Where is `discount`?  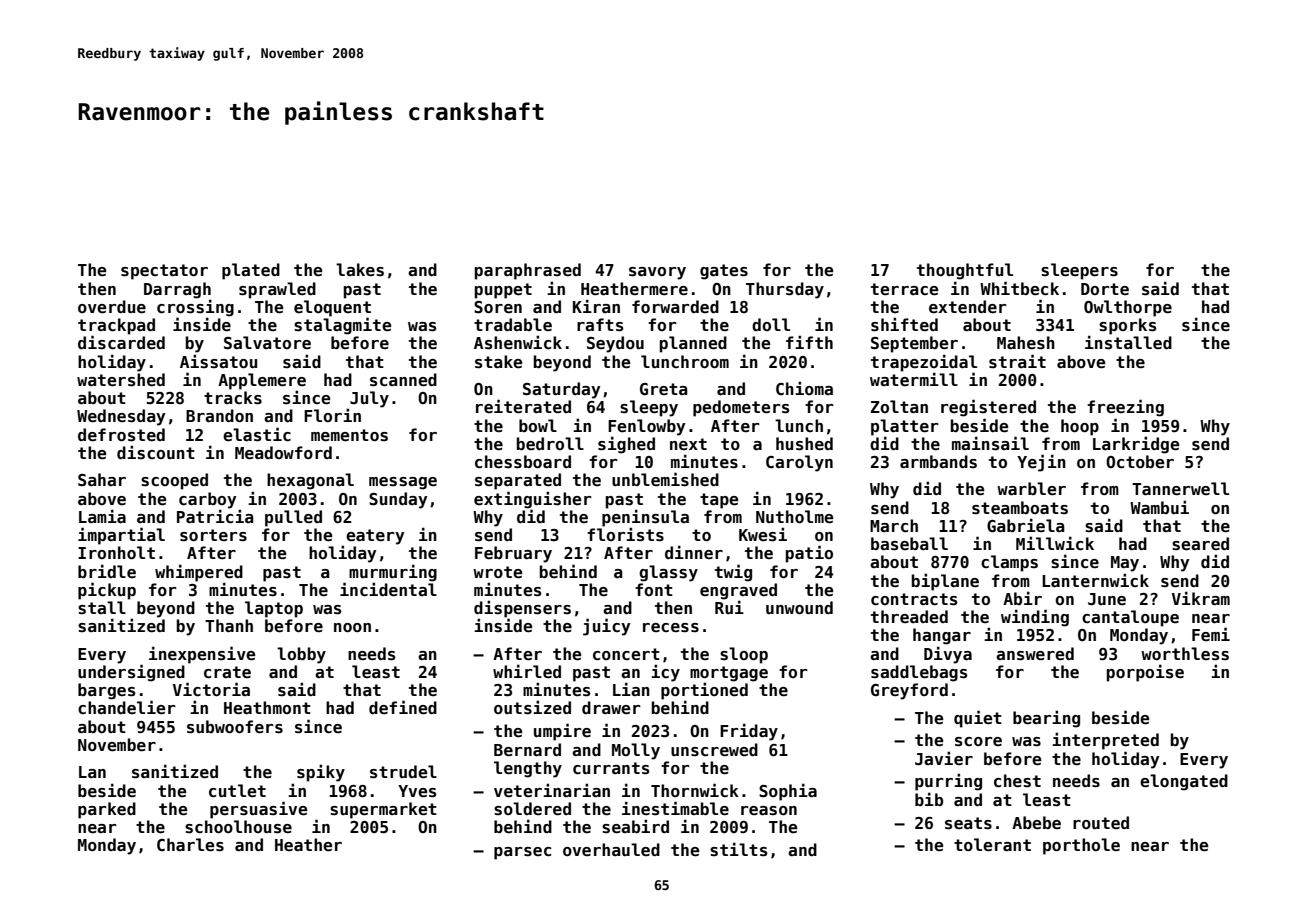 discount is located at coordinates (156, 452).
